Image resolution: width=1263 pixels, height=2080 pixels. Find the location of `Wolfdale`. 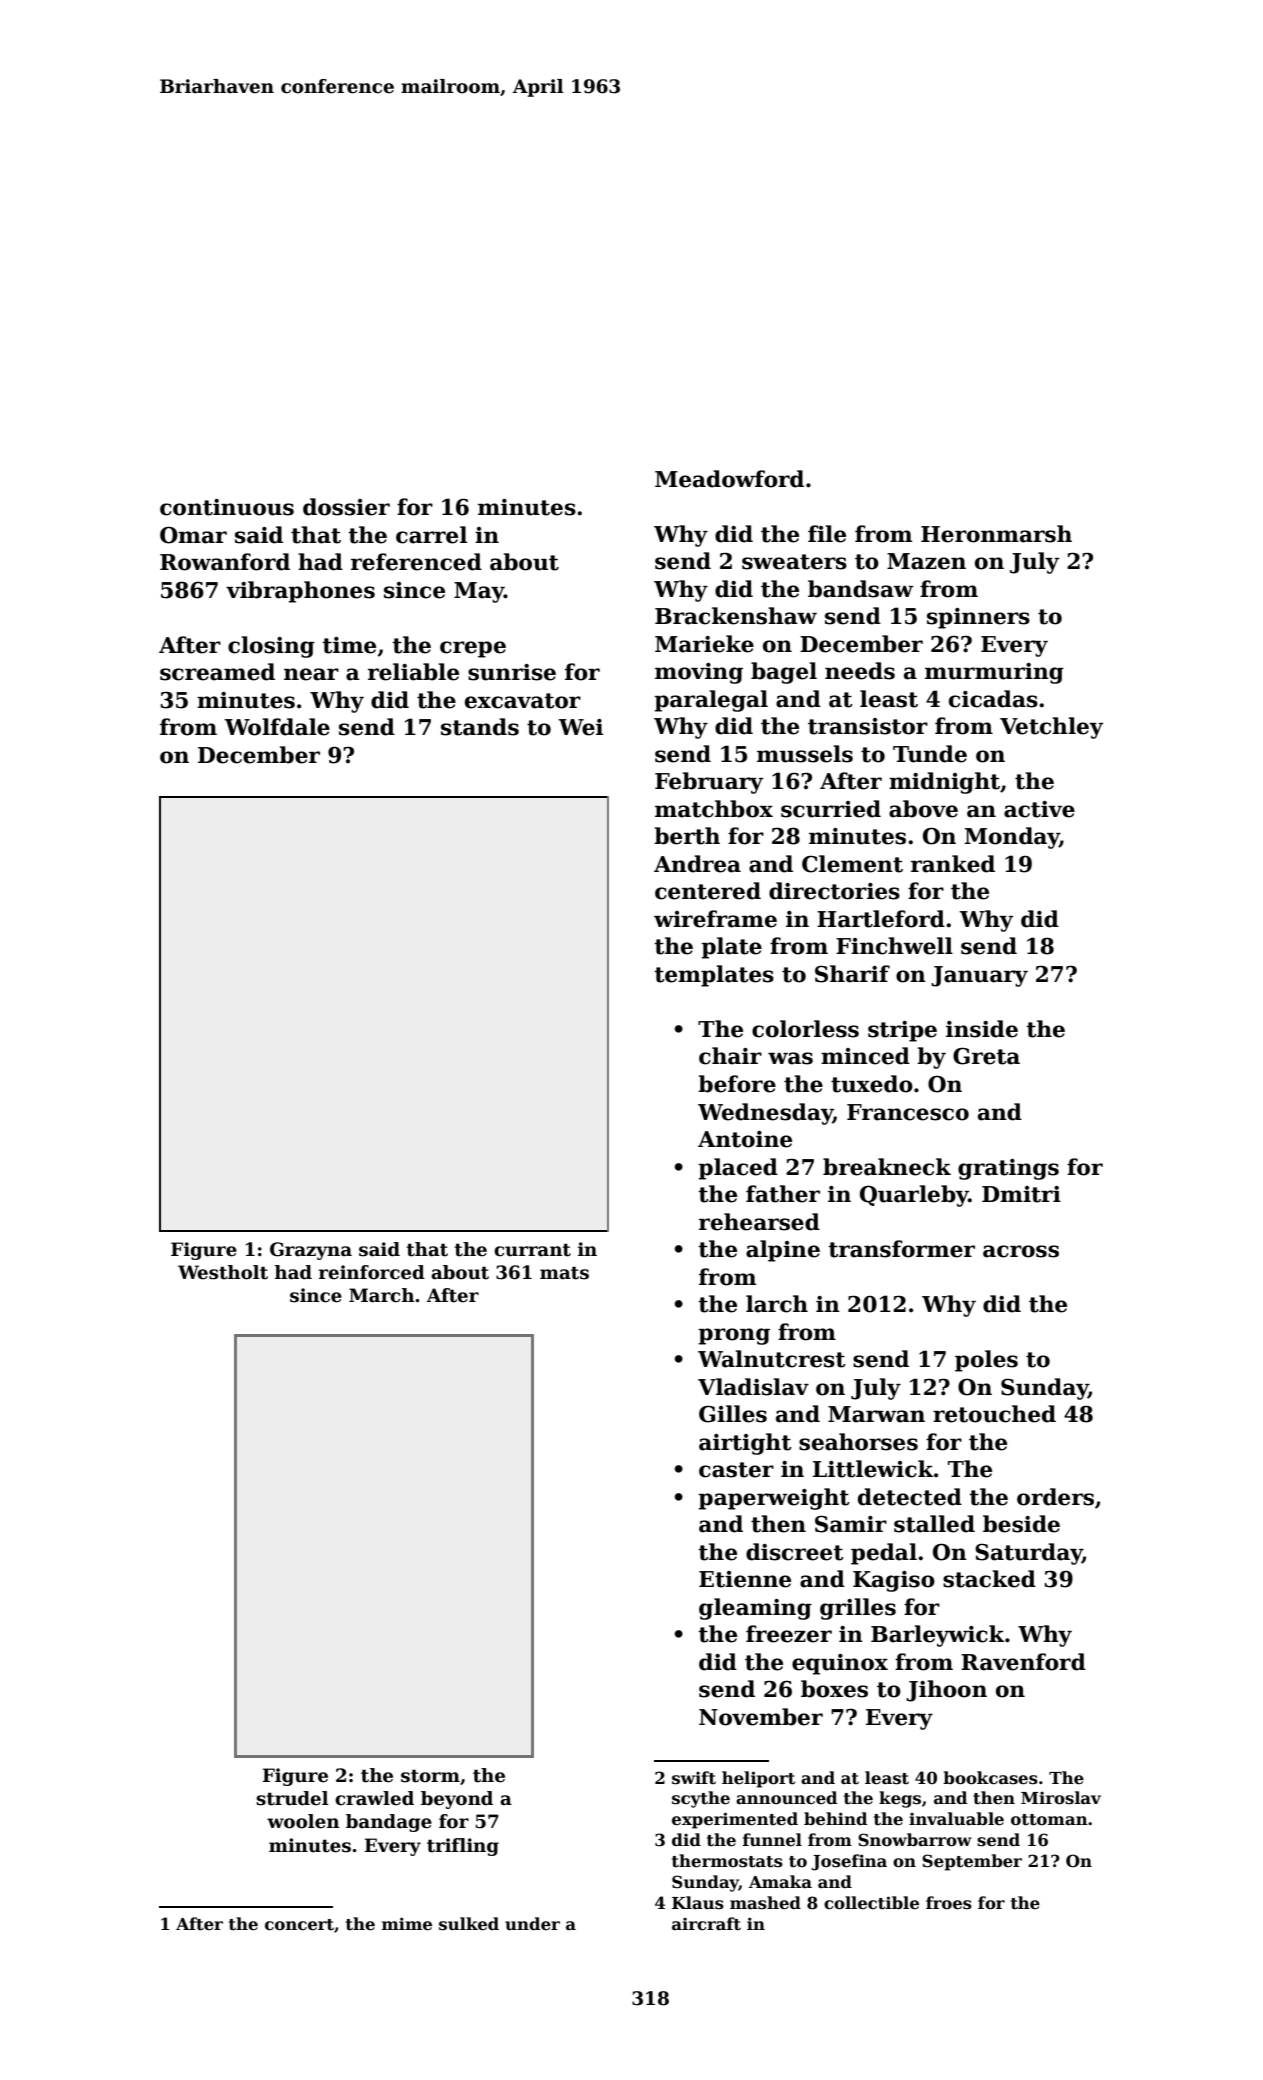

Wolfdale is located at coordinates (277, 727).
